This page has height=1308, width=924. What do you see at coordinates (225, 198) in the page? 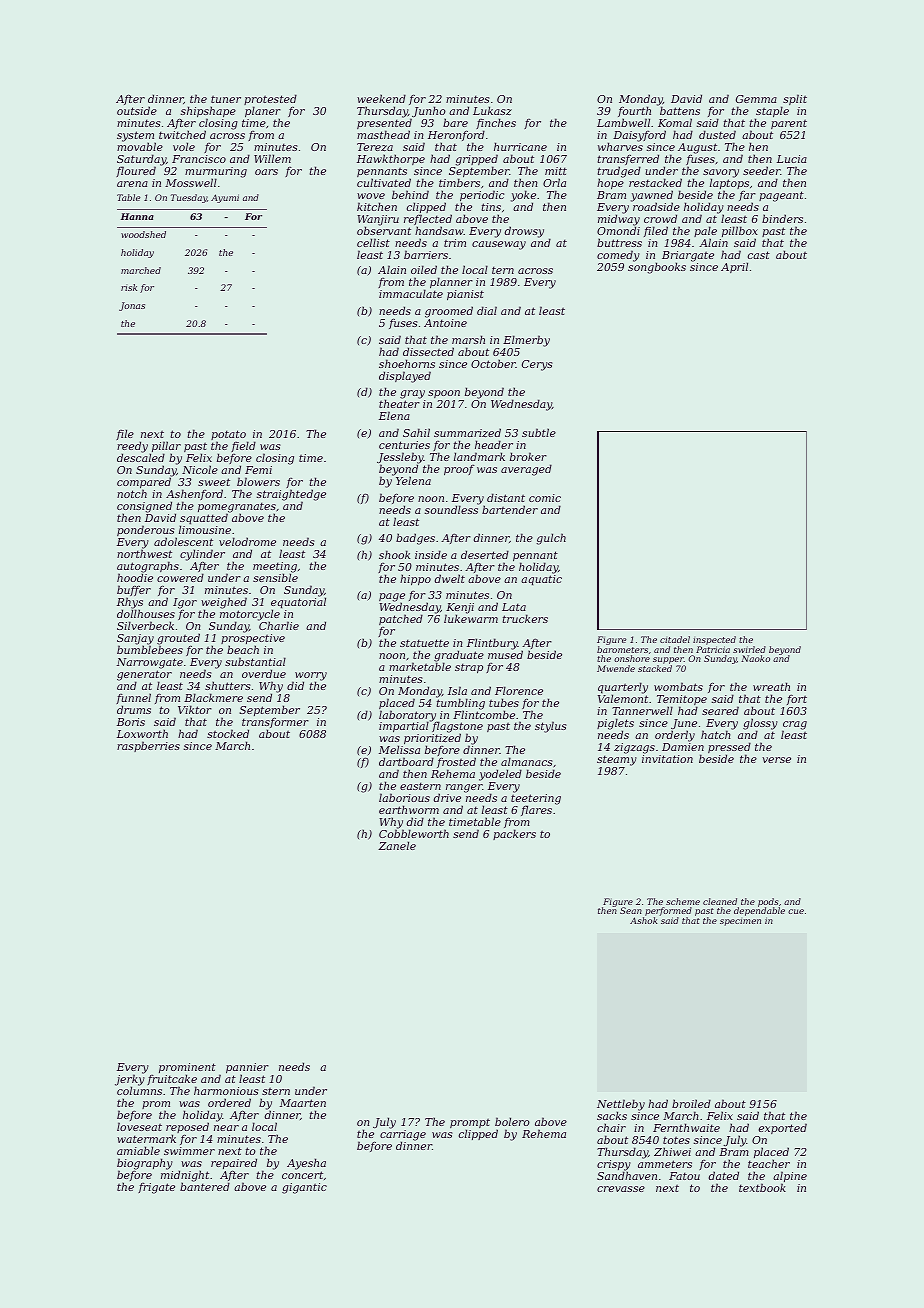
I see `Ayumi` at bounding box center [225, 198].
